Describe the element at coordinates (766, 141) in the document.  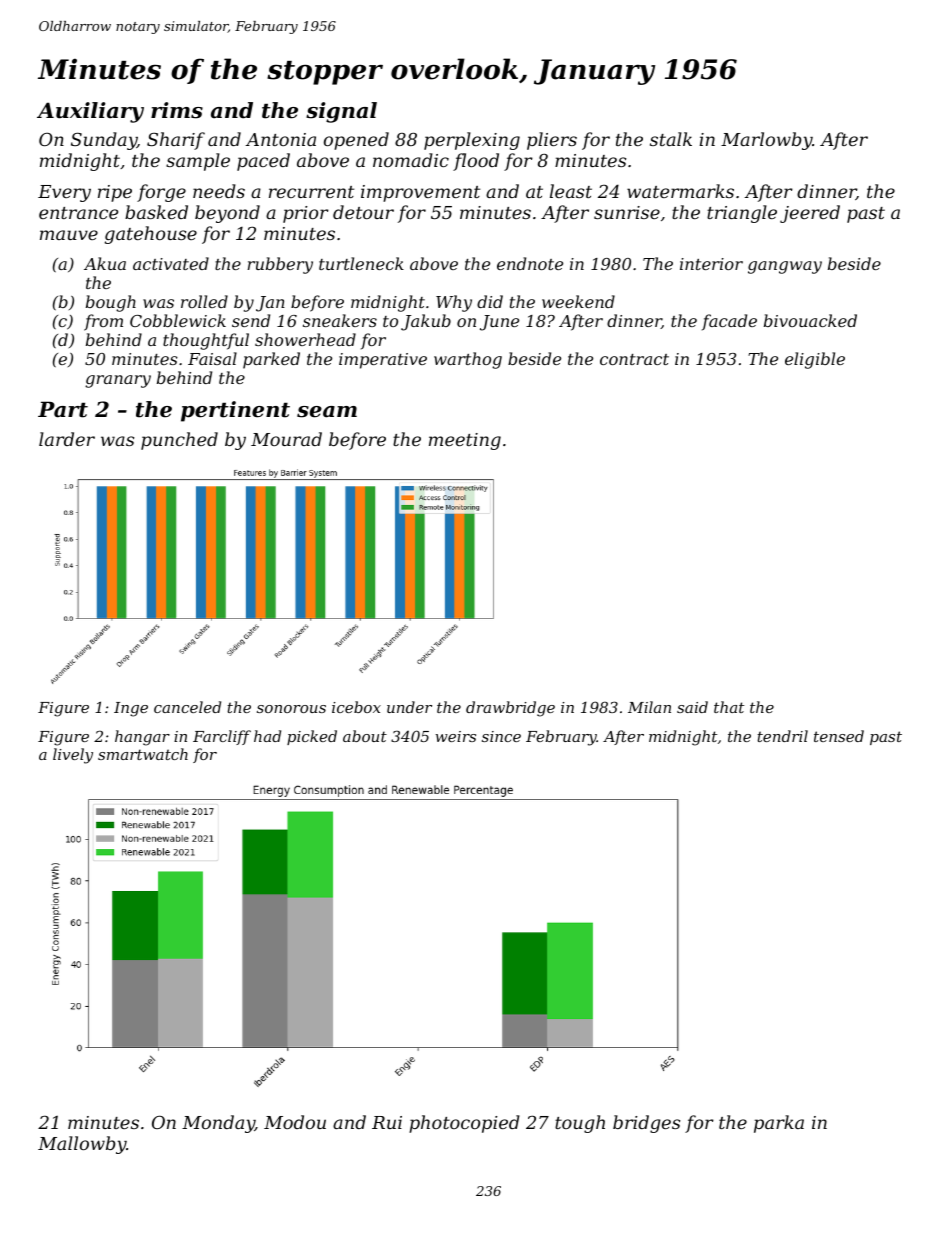
I see `Marlowby` at that location.
